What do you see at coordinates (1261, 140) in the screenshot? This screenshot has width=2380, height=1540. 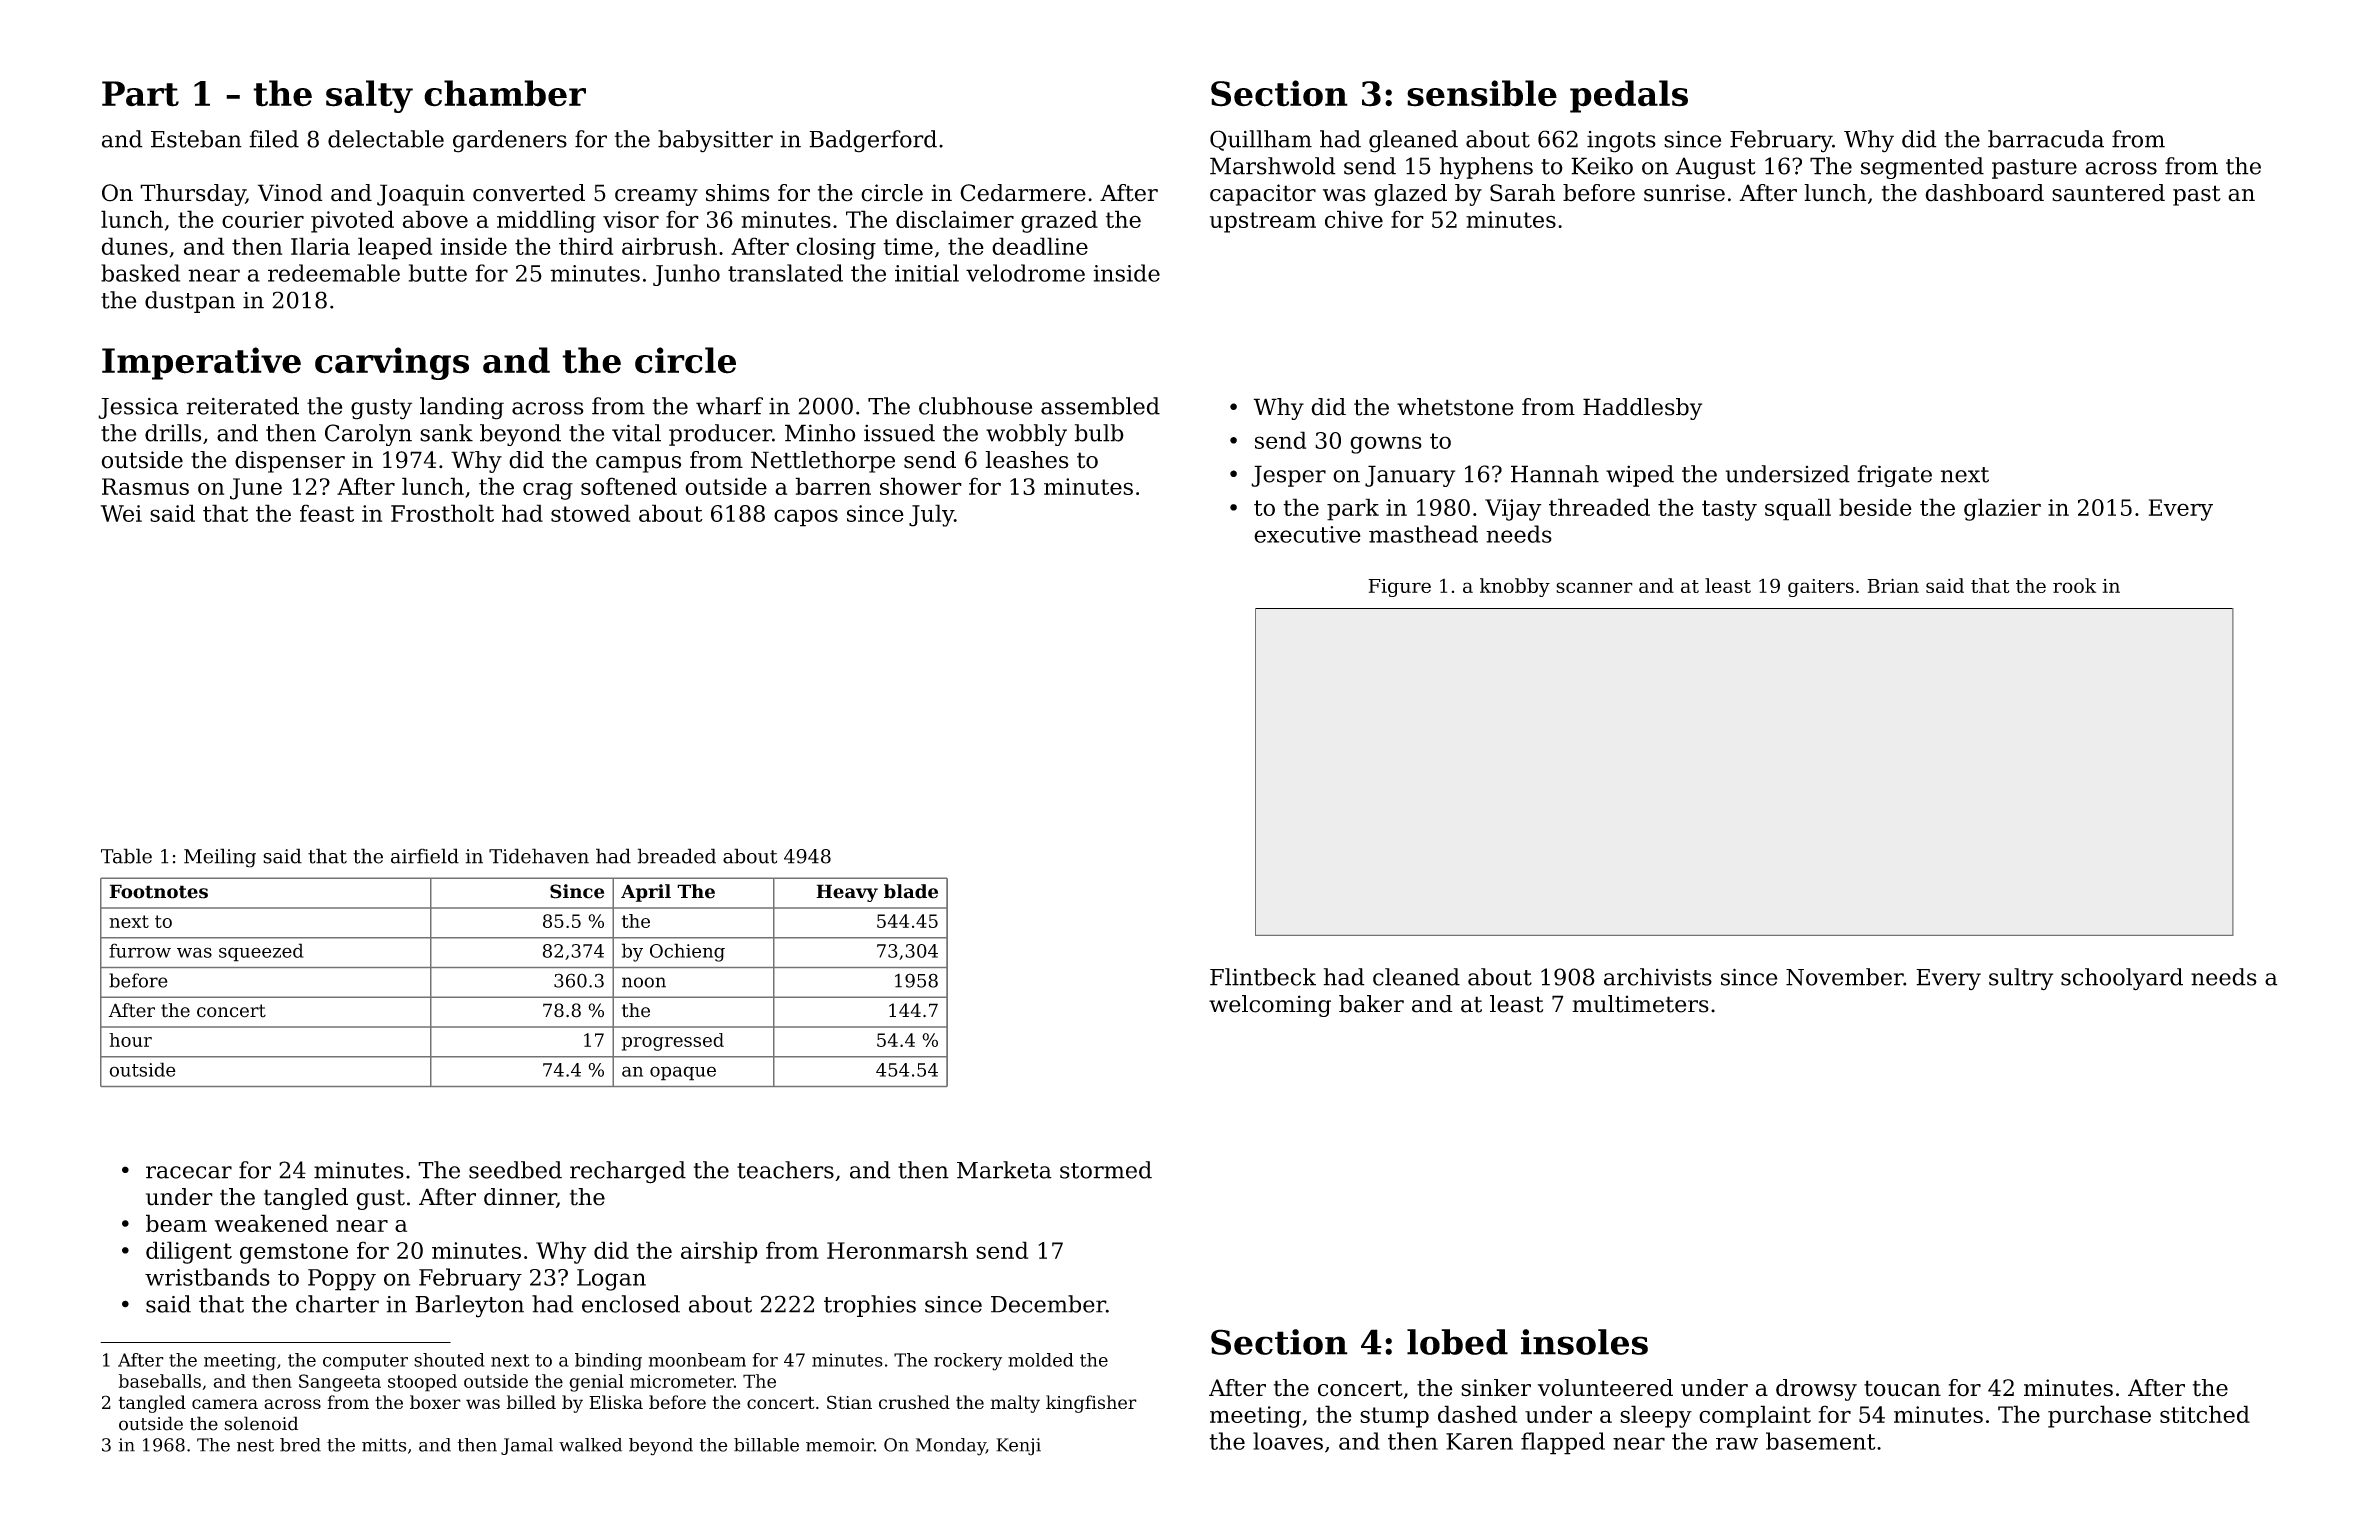 I see `Quillham` at bounding box center [1261, 140].
